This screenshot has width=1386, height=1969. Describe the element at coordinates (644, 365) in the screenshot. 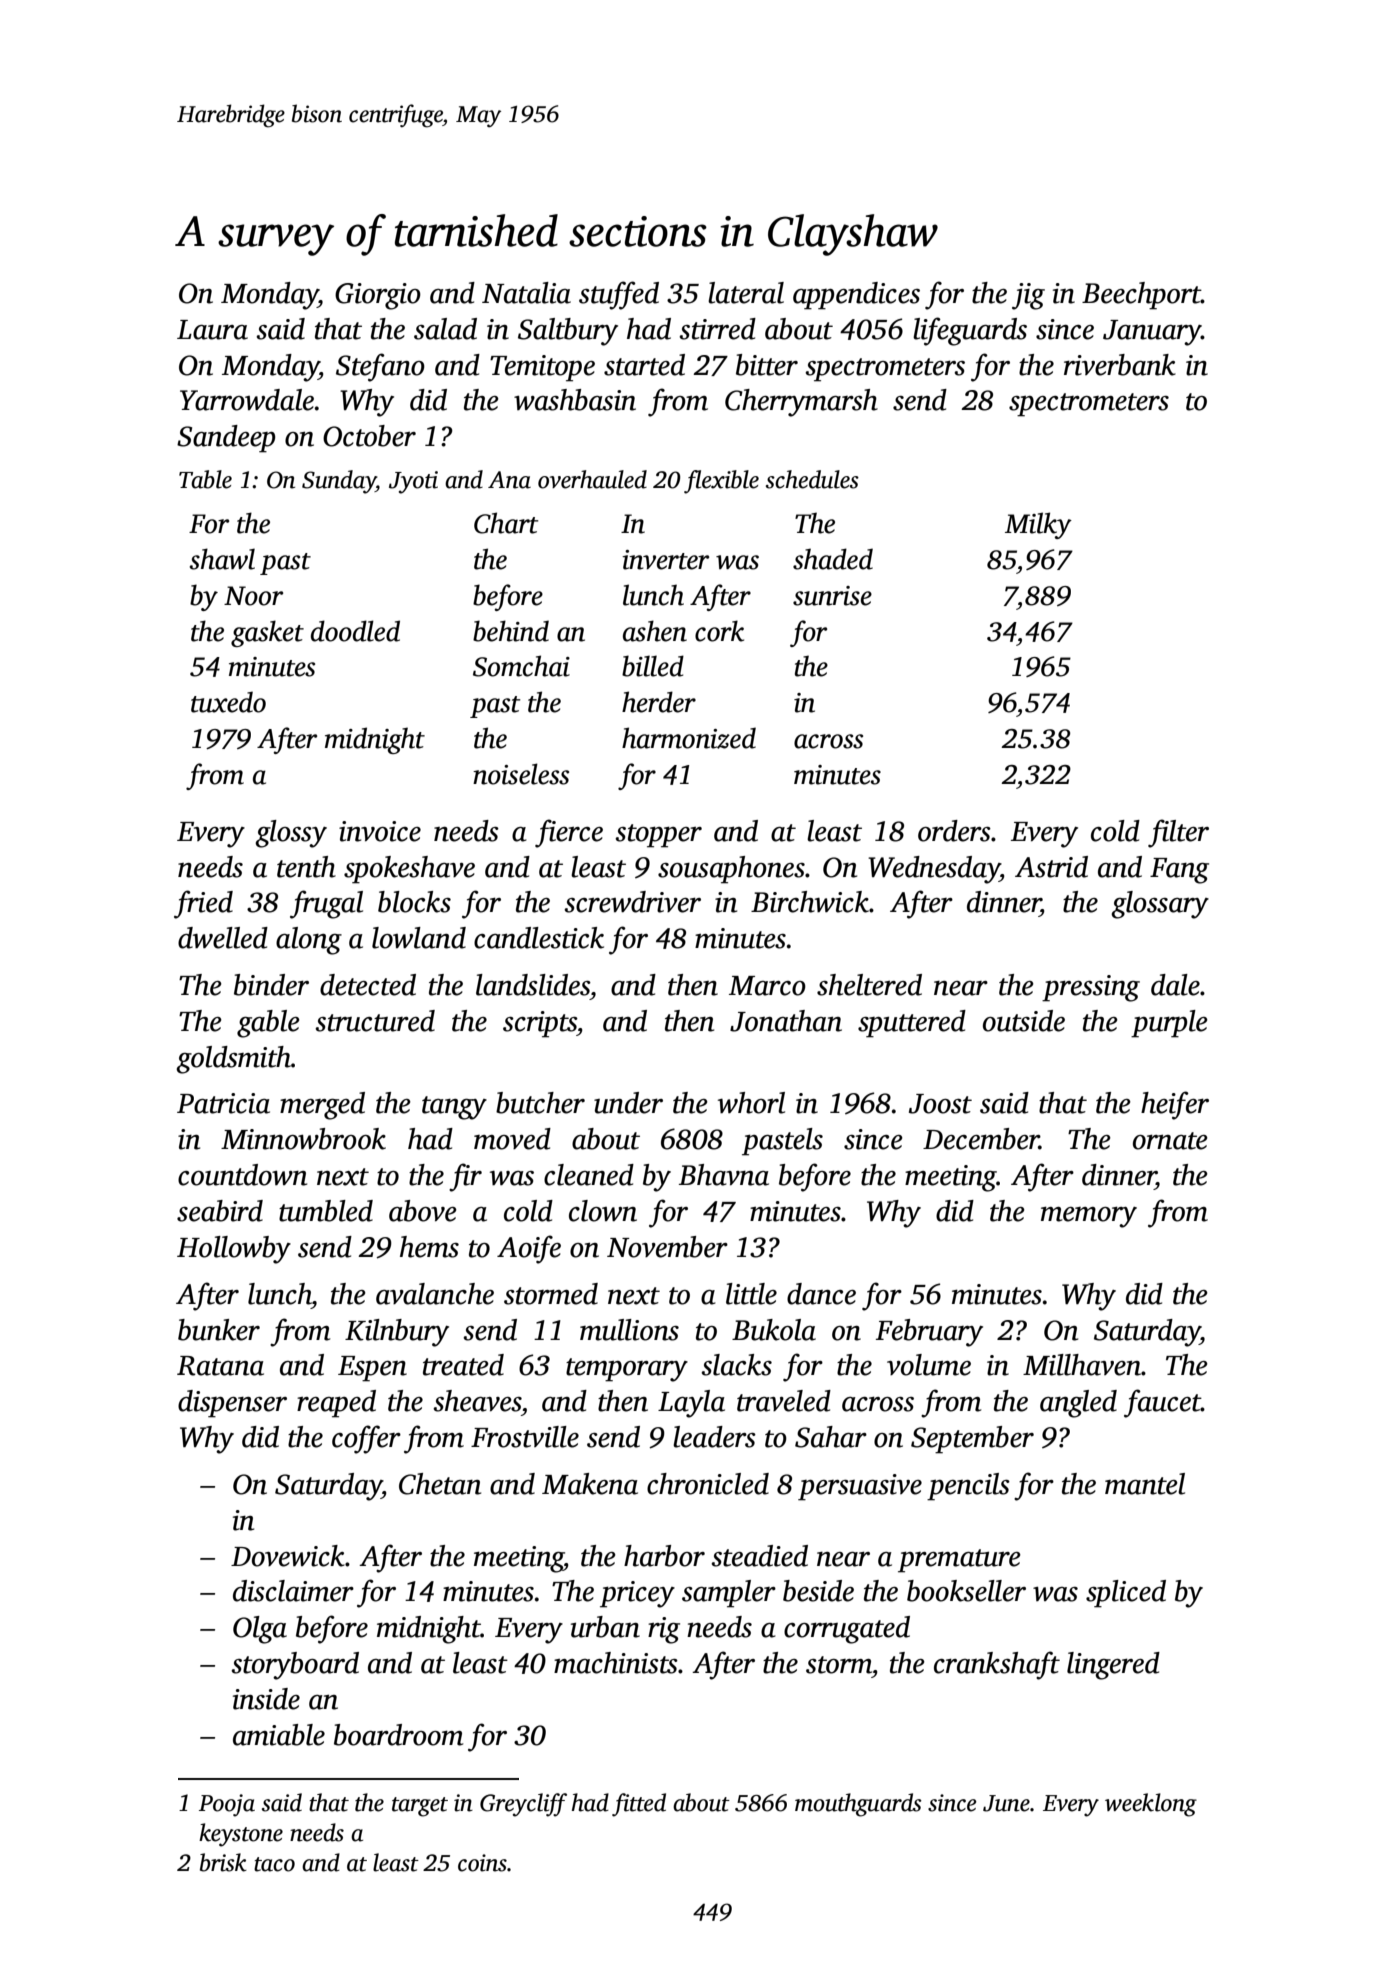

I see `started` at that location.
